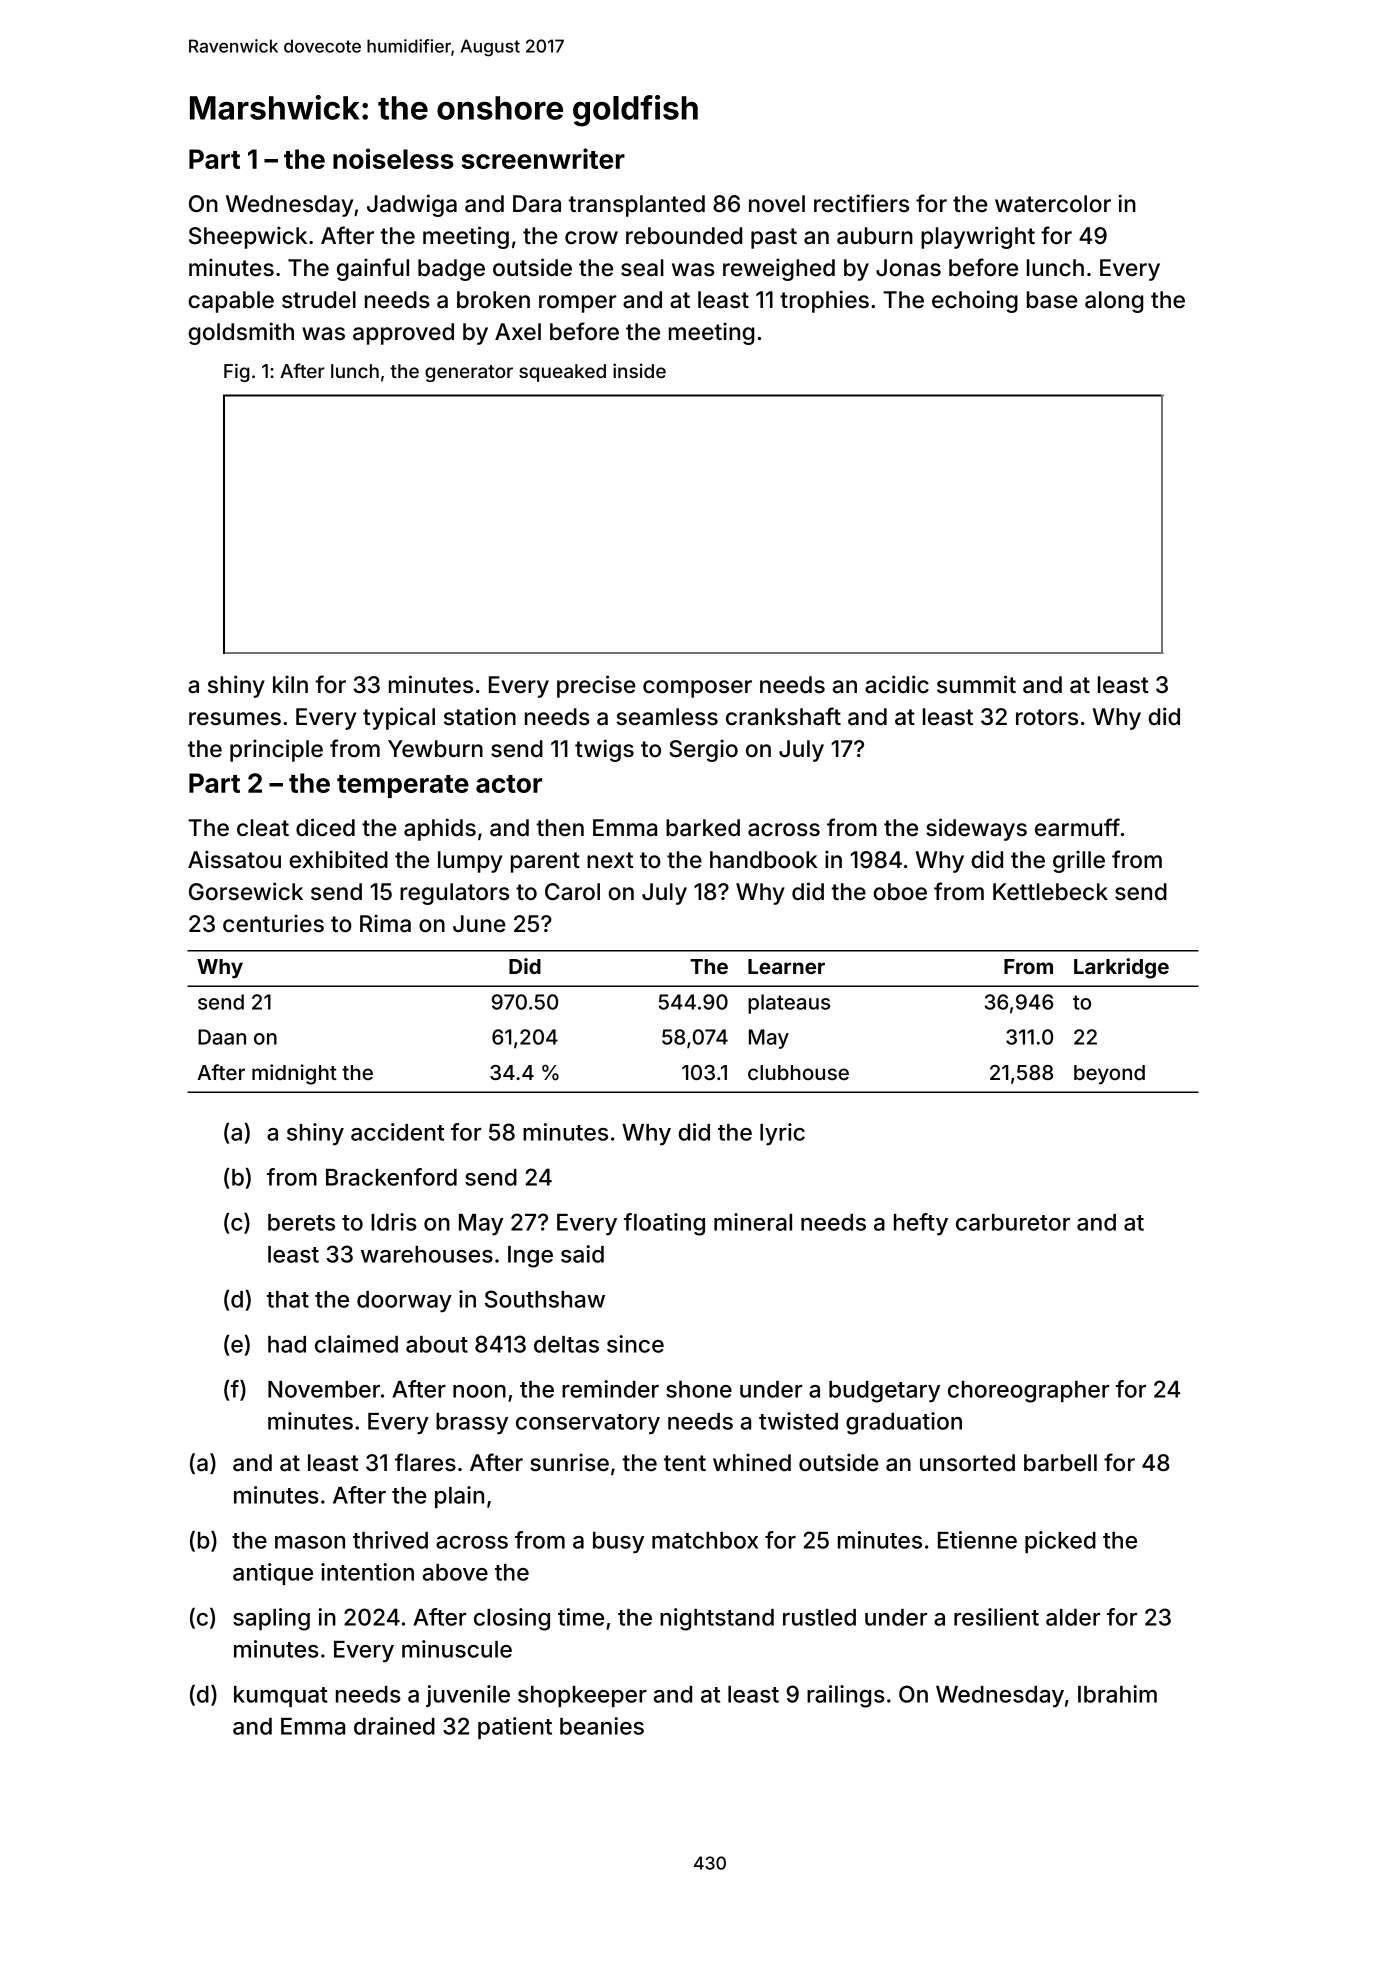  What do you see at coordinates (1109, 1075) in the image?
I see `beyond` at bounding box center [1109, 1075].
